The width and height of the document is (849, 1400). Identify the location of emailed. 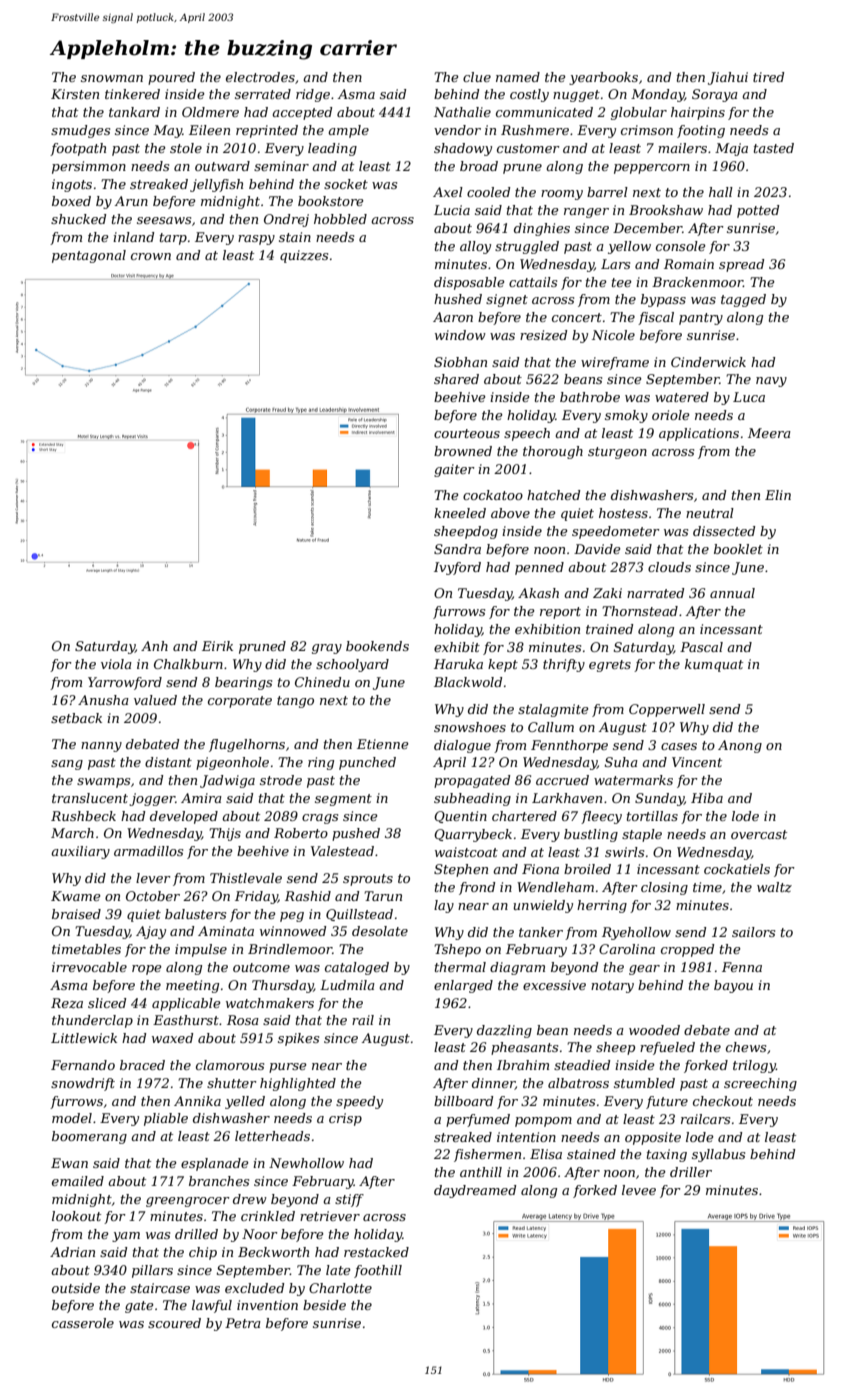
(78, 1181).
